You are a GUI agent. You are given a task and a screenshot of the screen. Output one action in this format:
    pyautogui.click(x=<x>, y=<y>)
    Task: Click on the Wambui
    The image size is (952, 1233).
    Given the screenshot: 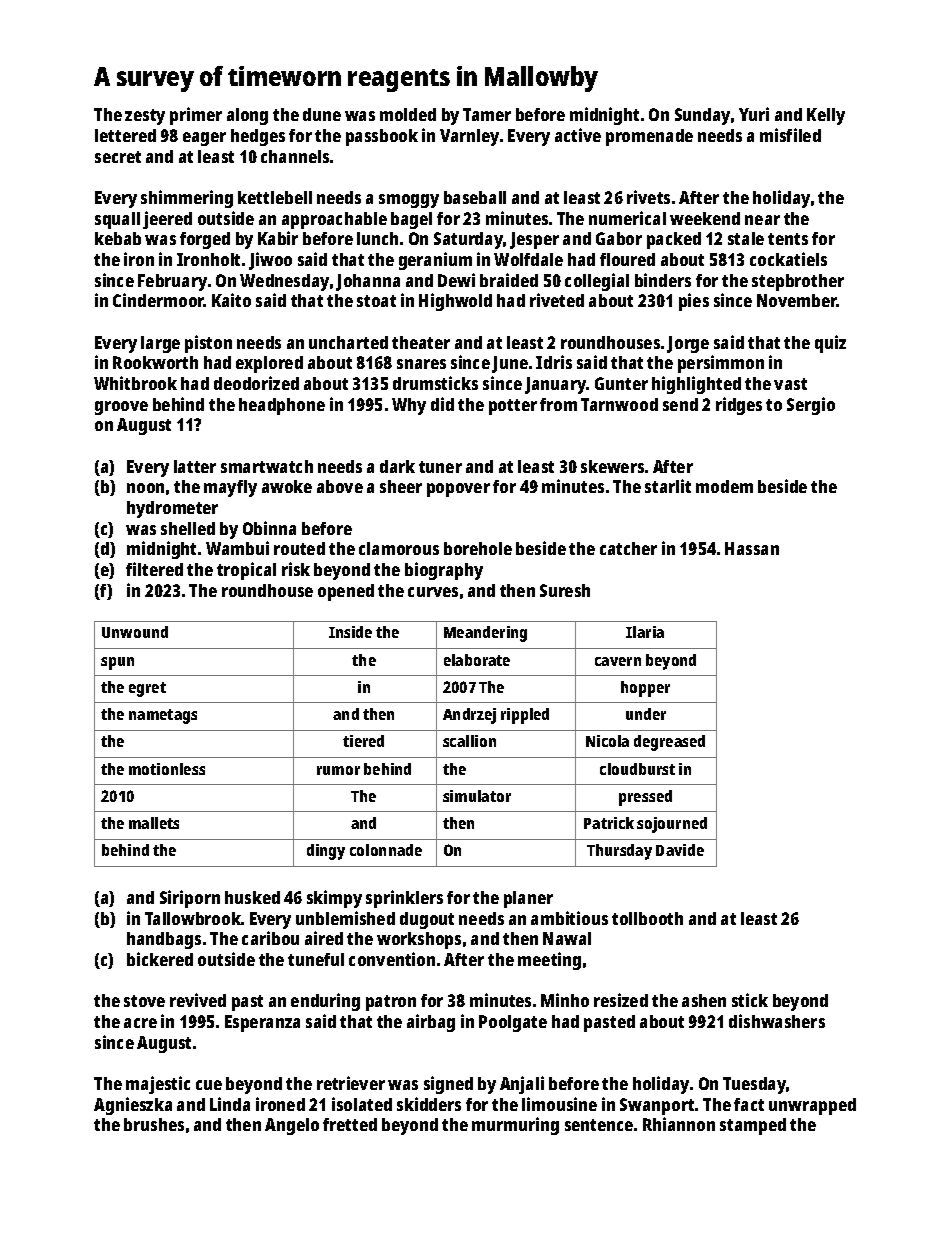 What is the action you would take?
    pyautogui.click(x=237, y=548)
